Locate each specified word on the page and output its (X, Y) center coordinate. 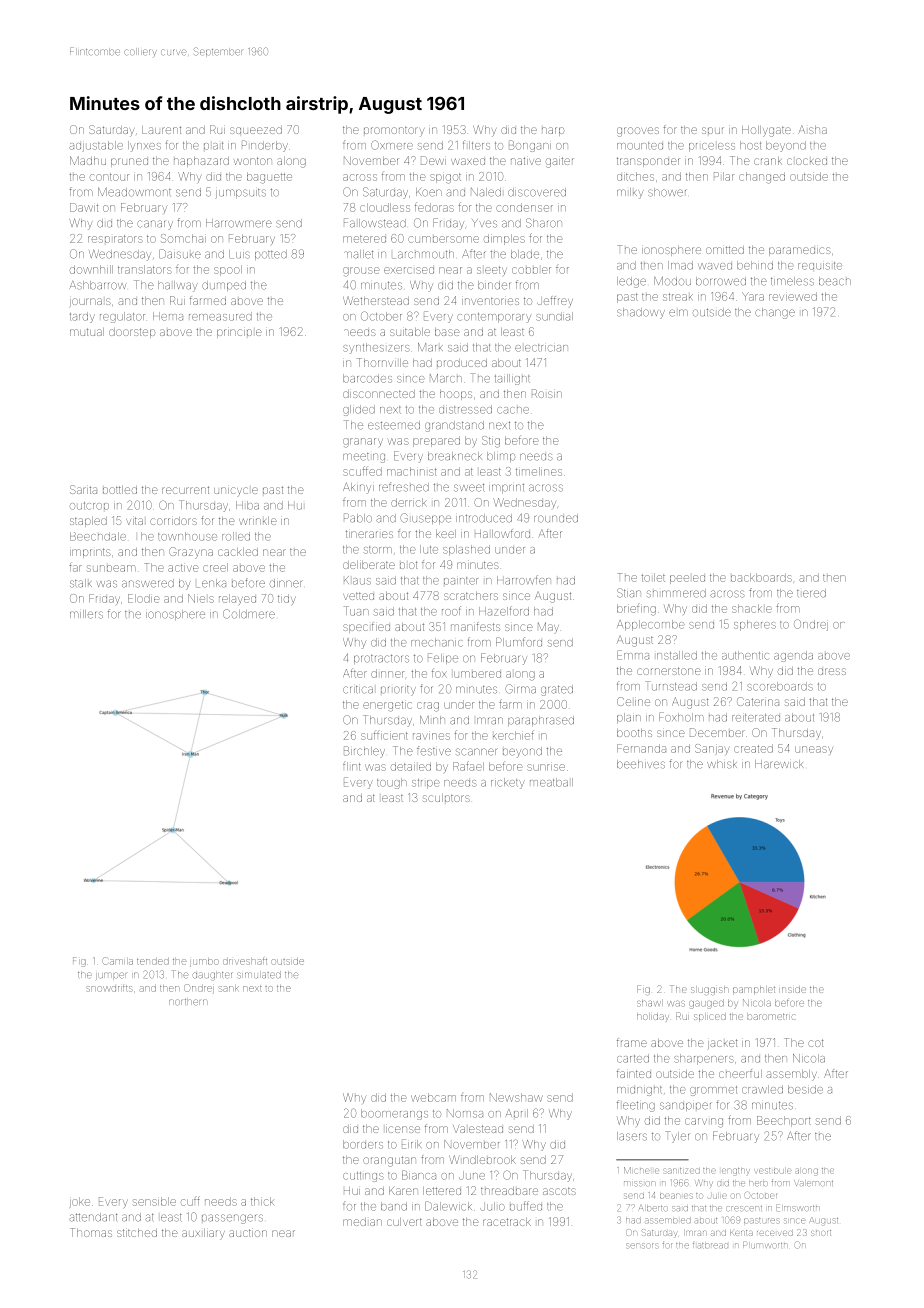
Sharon (544, 223)
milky (630, 193)
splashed (466, 550)
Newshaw (516, 1097)
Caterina (758, 701)
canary (155, 225)
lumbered (477, 674)
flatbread (710, 1246)
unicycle (236, 492)
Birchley (364, 752)
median (362, 1222)
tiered (811, 593)
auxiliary (203, 1234)
